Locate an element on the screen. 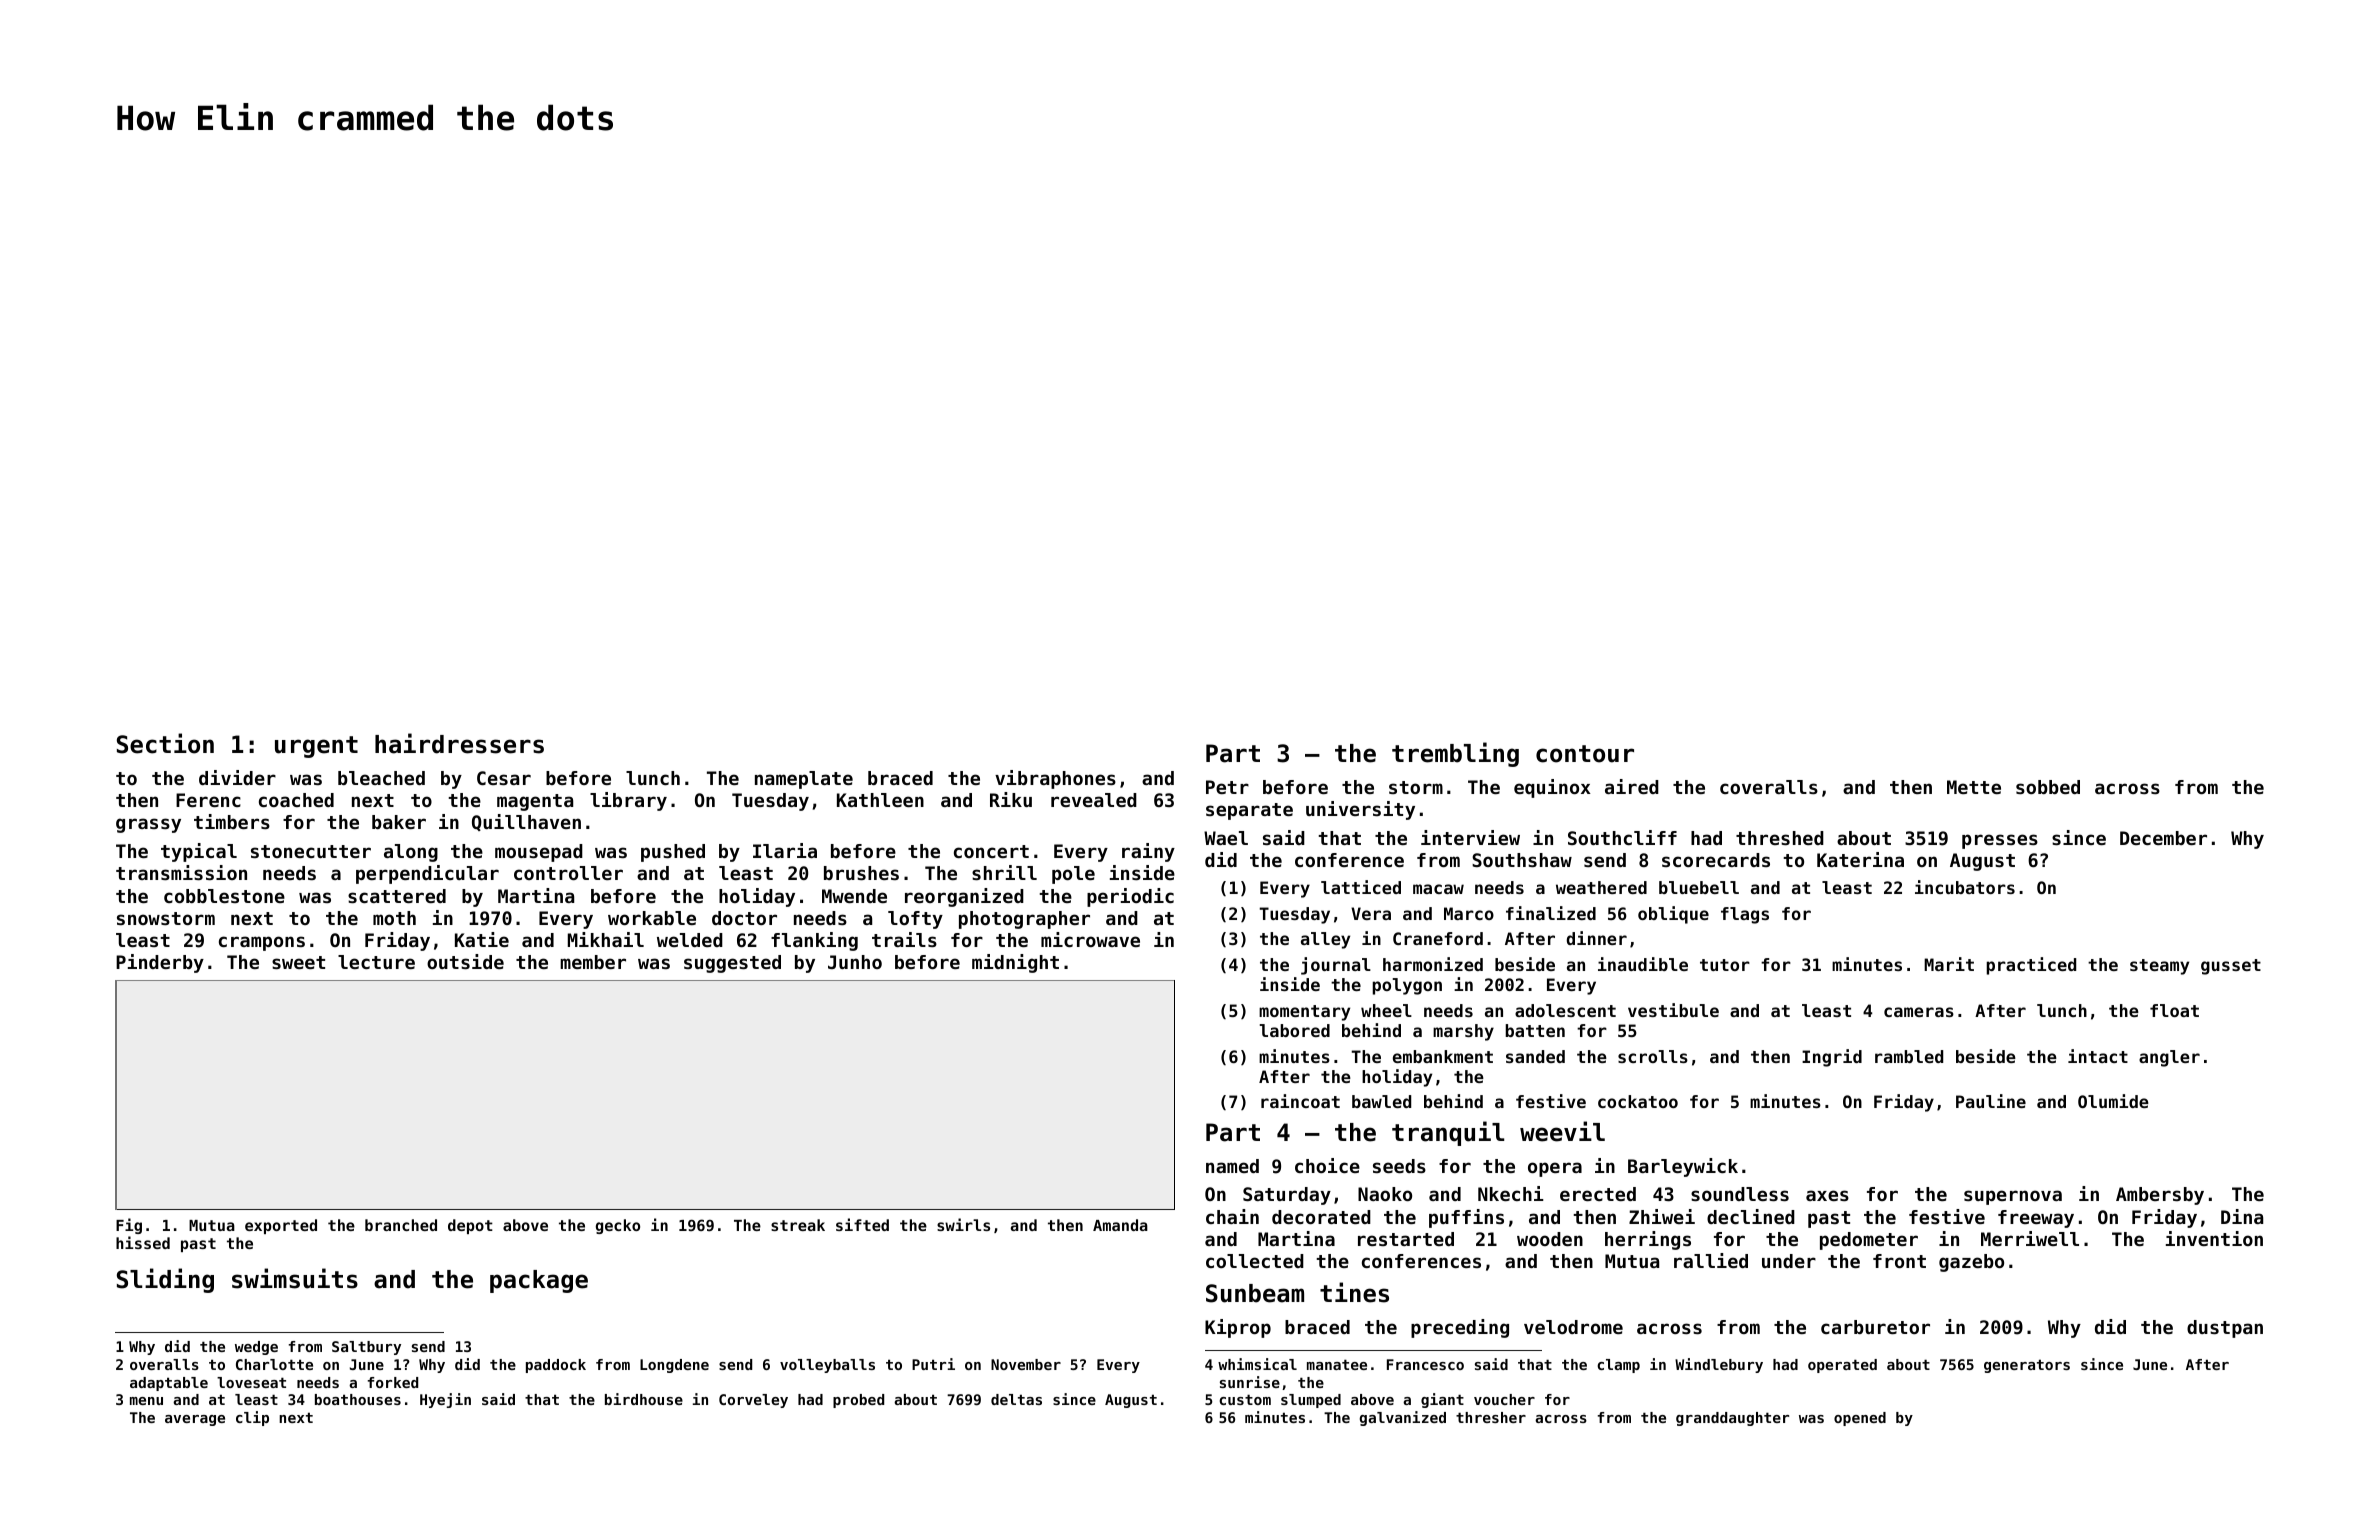 The image size is (2380, 1540). Sliding is located at coordinates (165, 1280).
